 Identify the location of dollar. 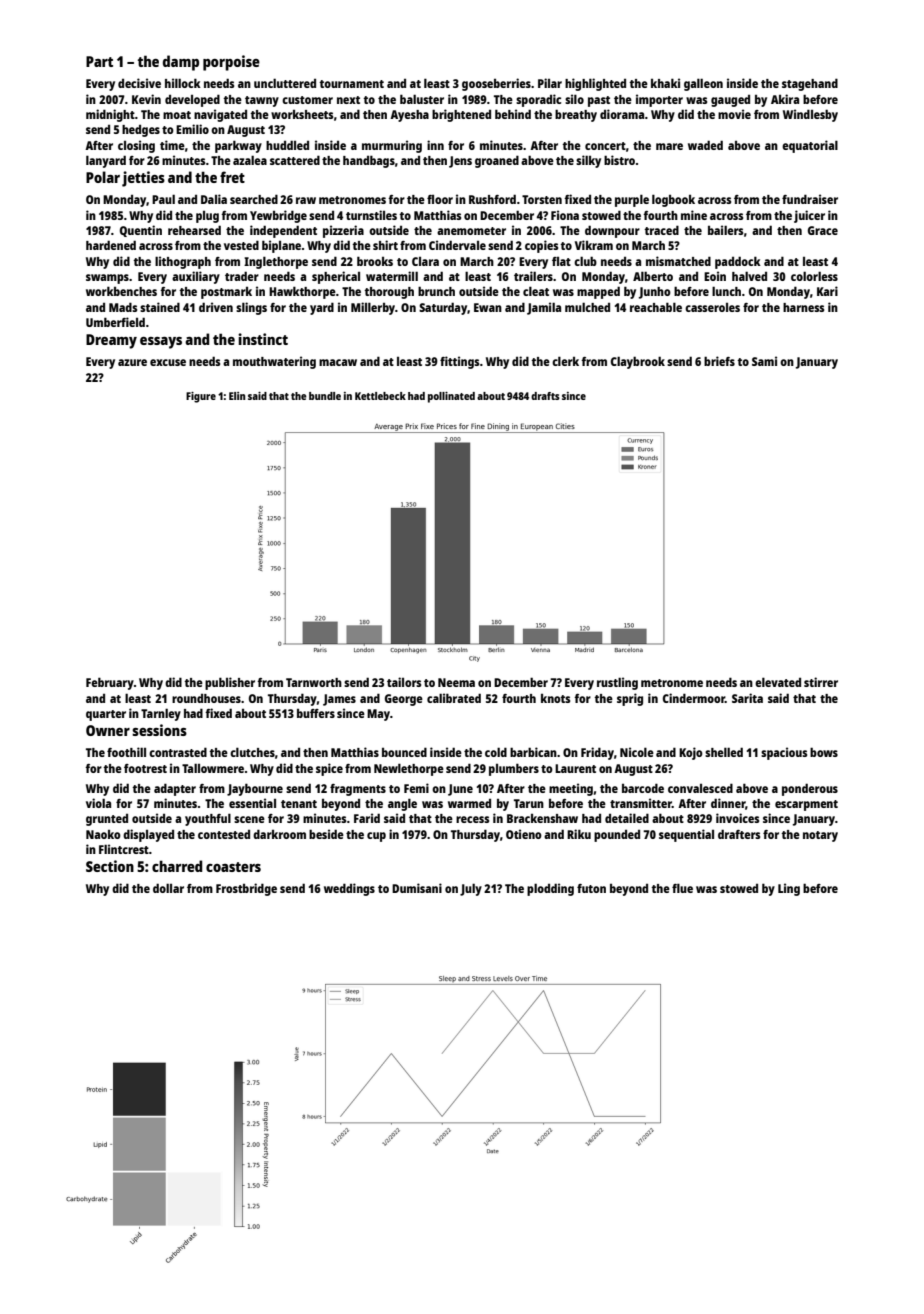
(168, 888).
